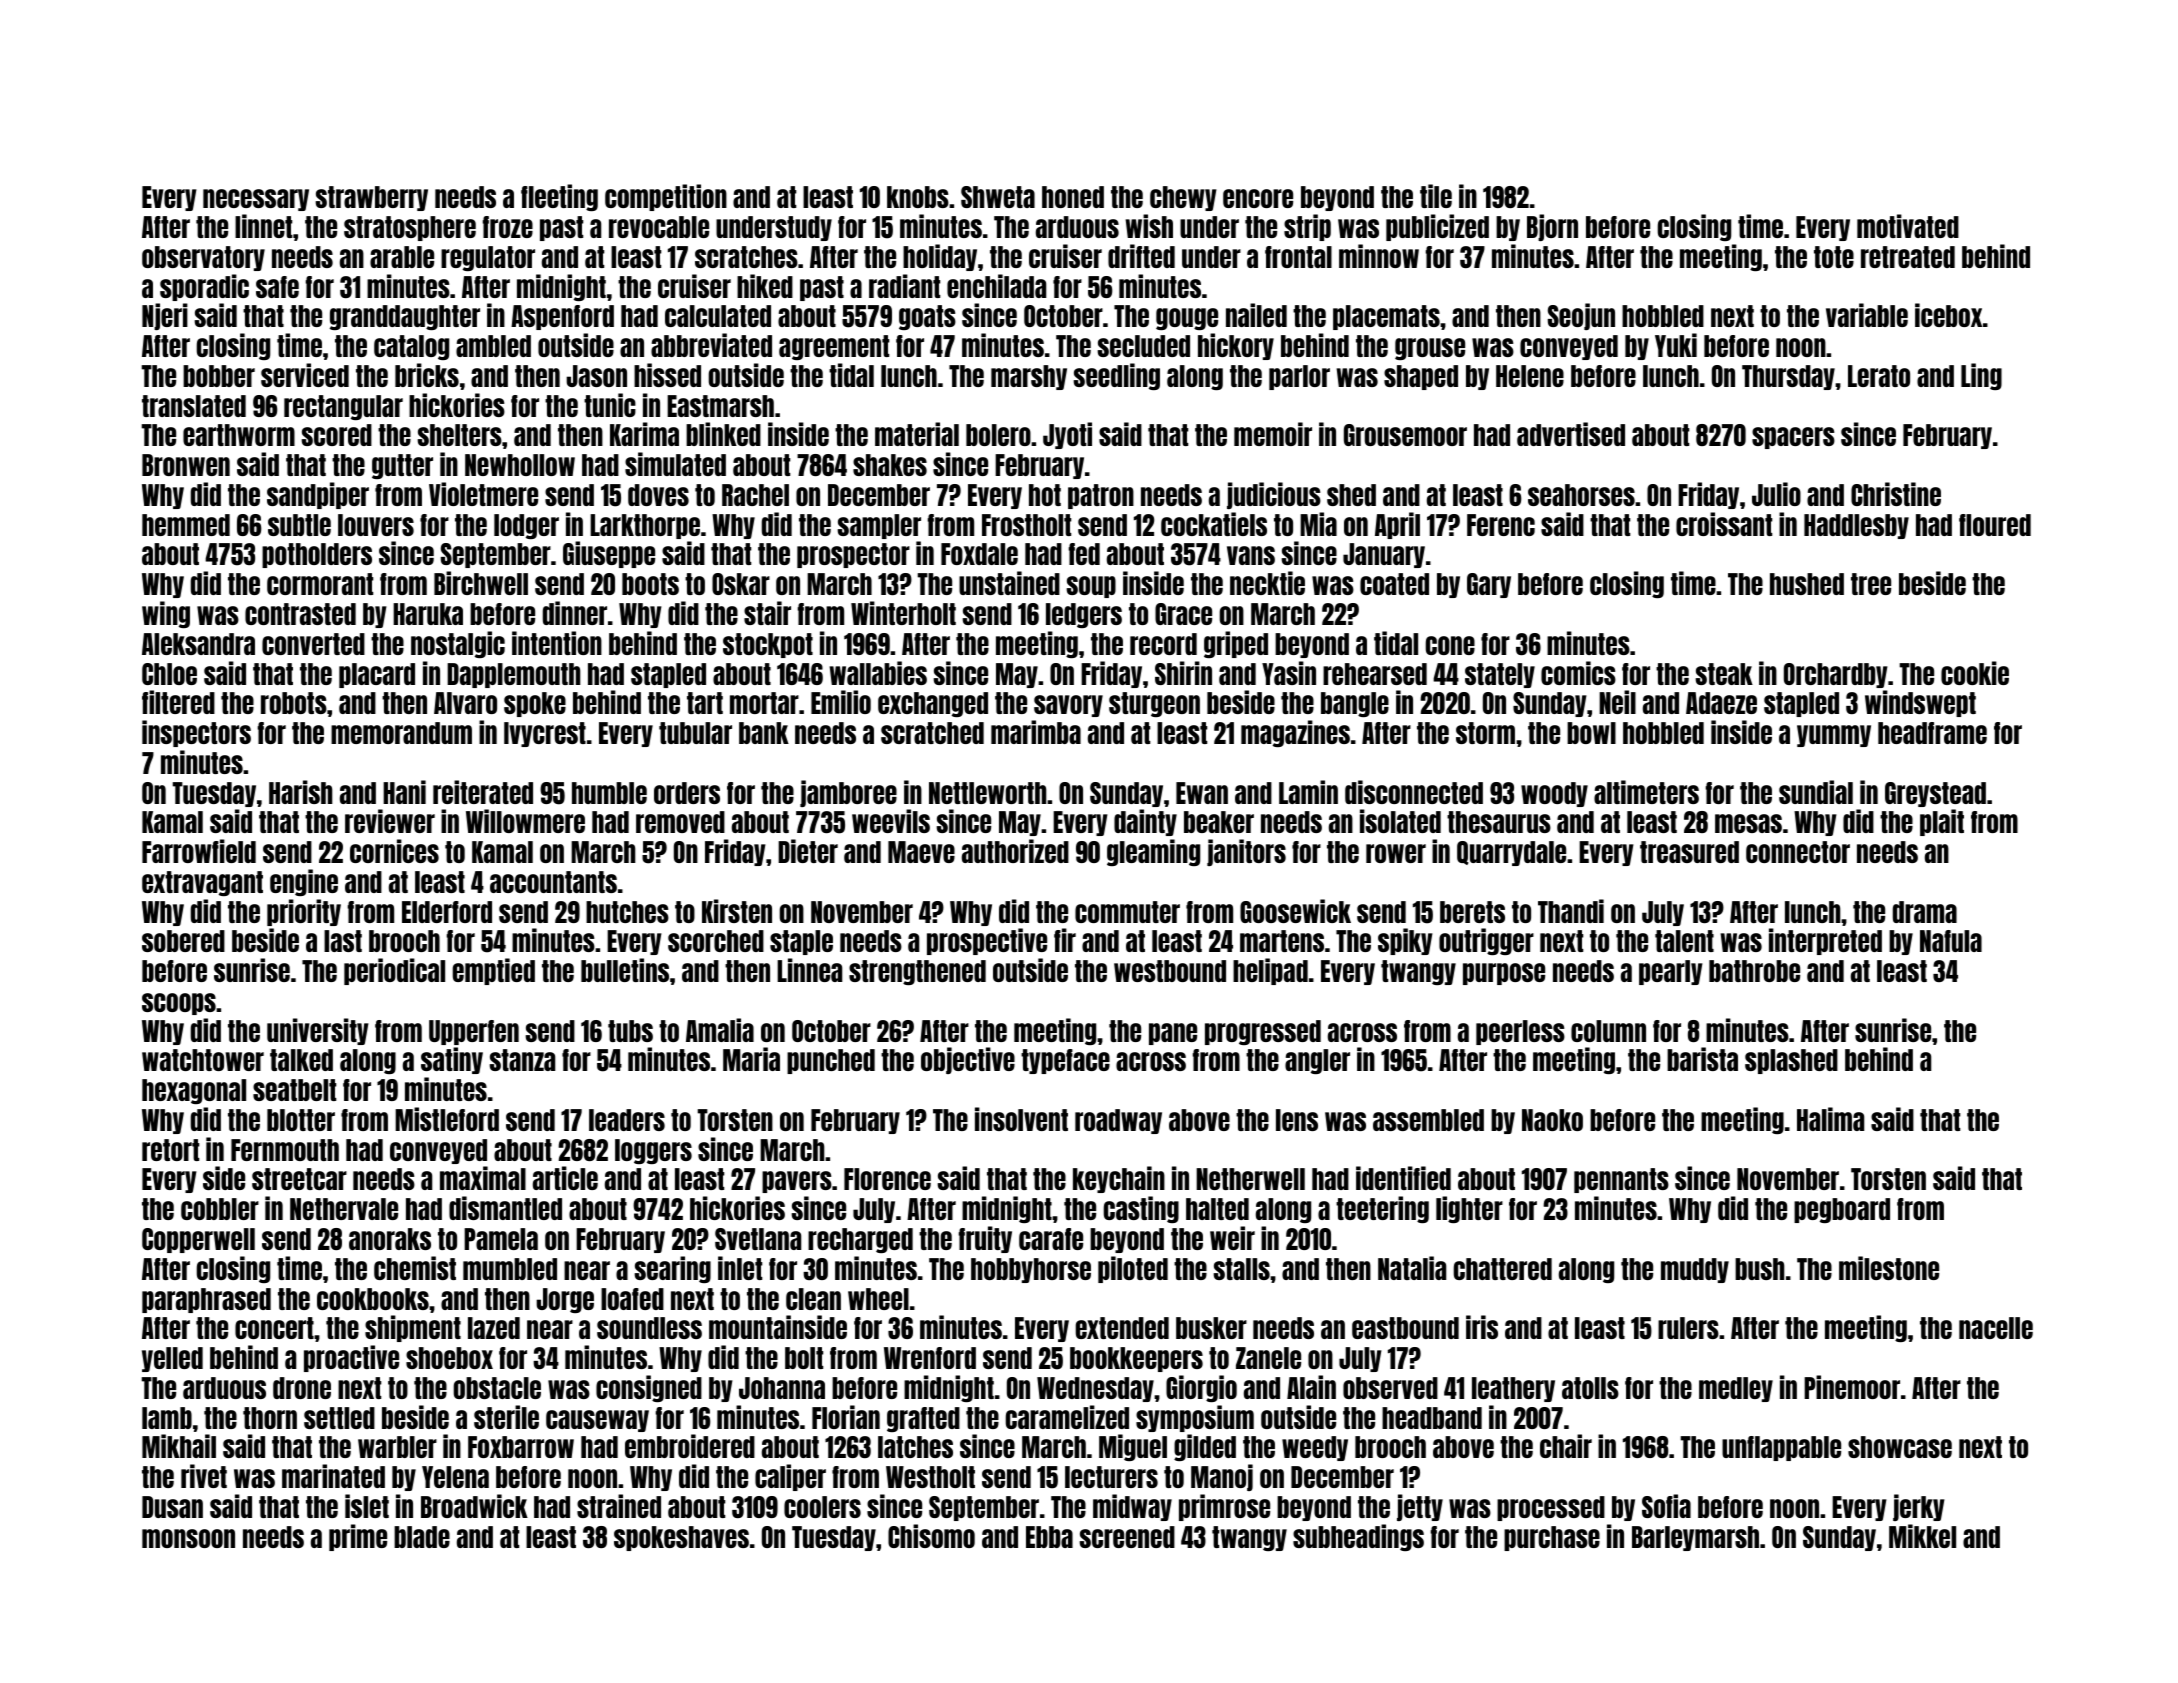 The image size is (2178, 1683). I want to click on Nafula, so click(1951, 941).
